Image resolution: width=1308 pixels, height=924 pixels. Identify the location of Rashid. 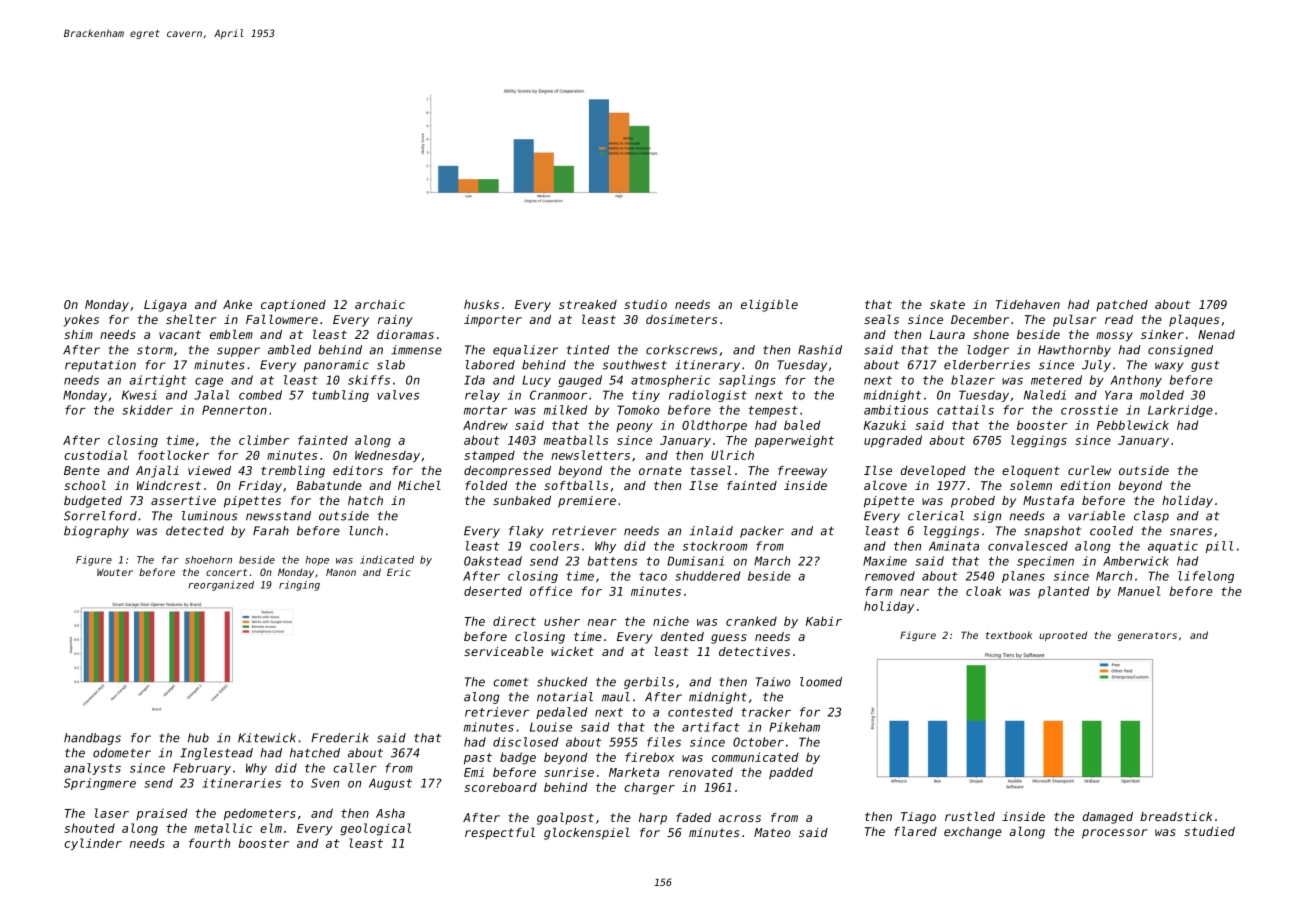
(820, 350).
